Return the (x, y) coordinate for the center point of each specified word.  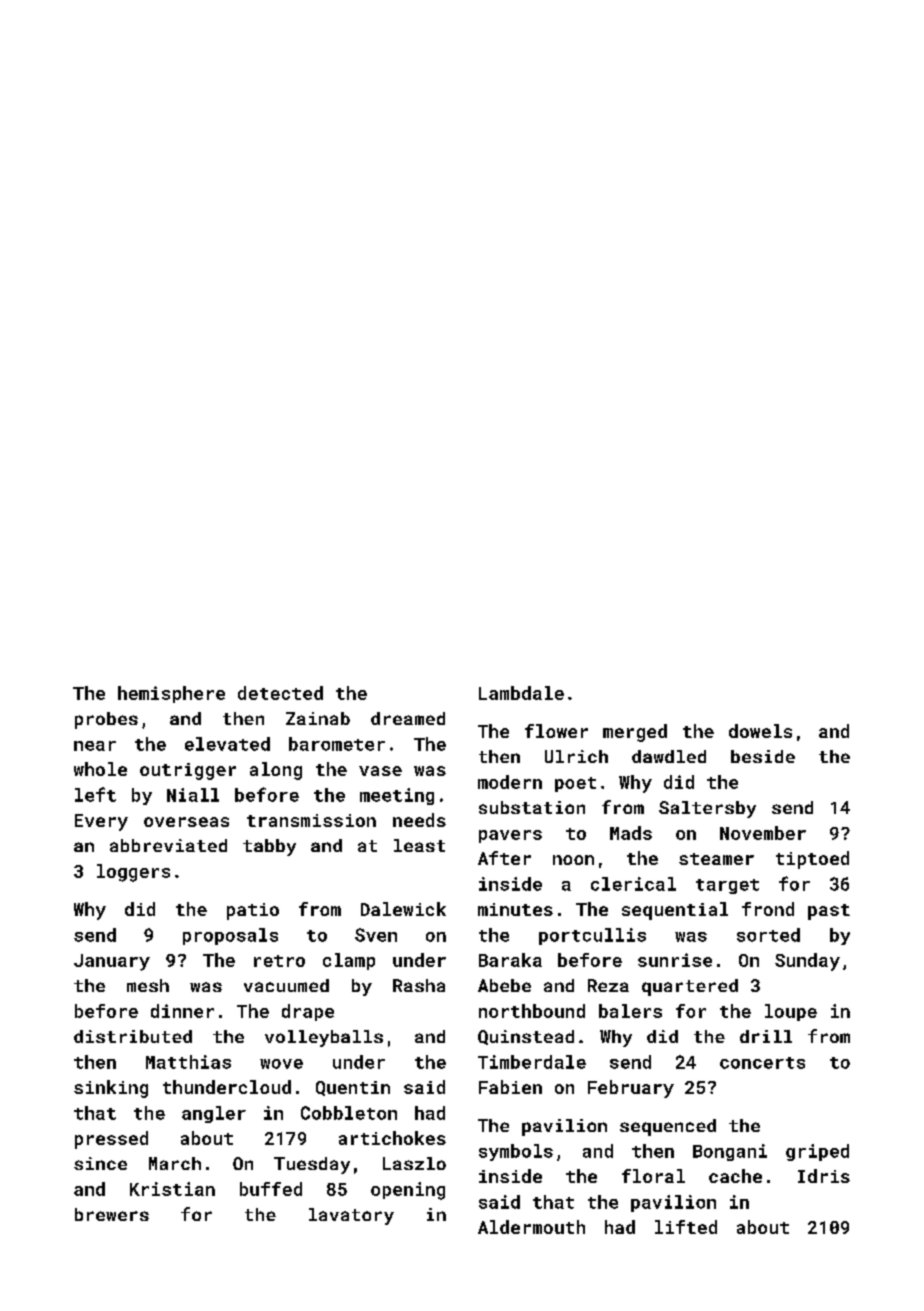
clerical (633, 884)
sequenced (668, 1127)
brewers (112, 1214)
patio (253, 911)
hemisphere (171, 694)
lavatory (351, 1216)
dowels (760, 731)
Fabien (510, 1087)
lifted (686, 1227)
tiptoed (812, 860)
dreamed (408, 718)
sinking (111, 1089)
